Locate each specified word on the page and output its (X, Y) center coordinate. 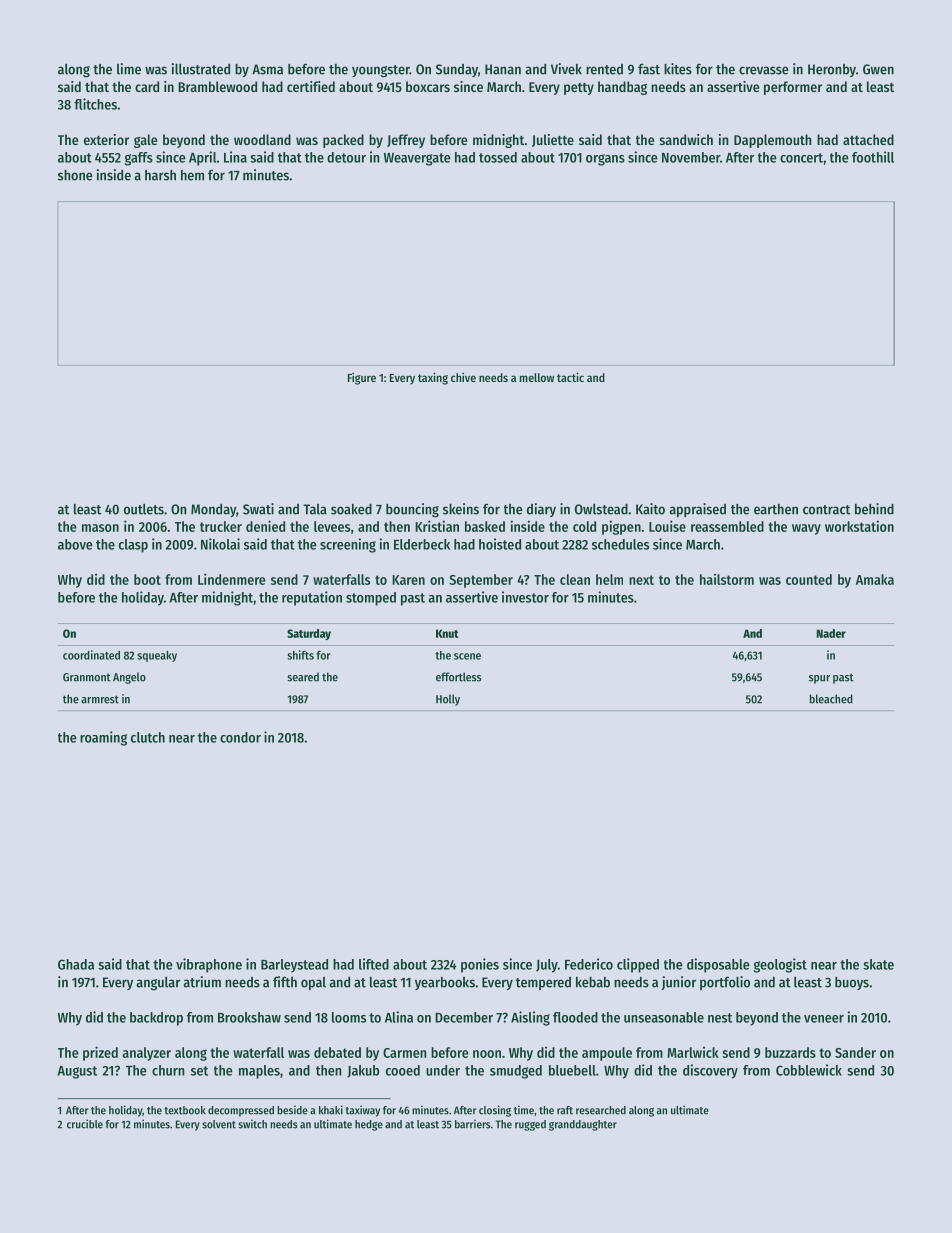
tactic (570, 377)
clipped (638, 965)
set (199, 1071)
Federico (589, 964)
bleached (831, 699)
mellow (537, 377)
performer (793, 88)
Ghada (76, 964)
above (75, 544)
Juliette (553, 140)
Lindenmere (231, 579)
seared (303, 677)
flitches (95, 104)
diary (541, 510)
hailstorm (727, 579)
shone (75, 175)
